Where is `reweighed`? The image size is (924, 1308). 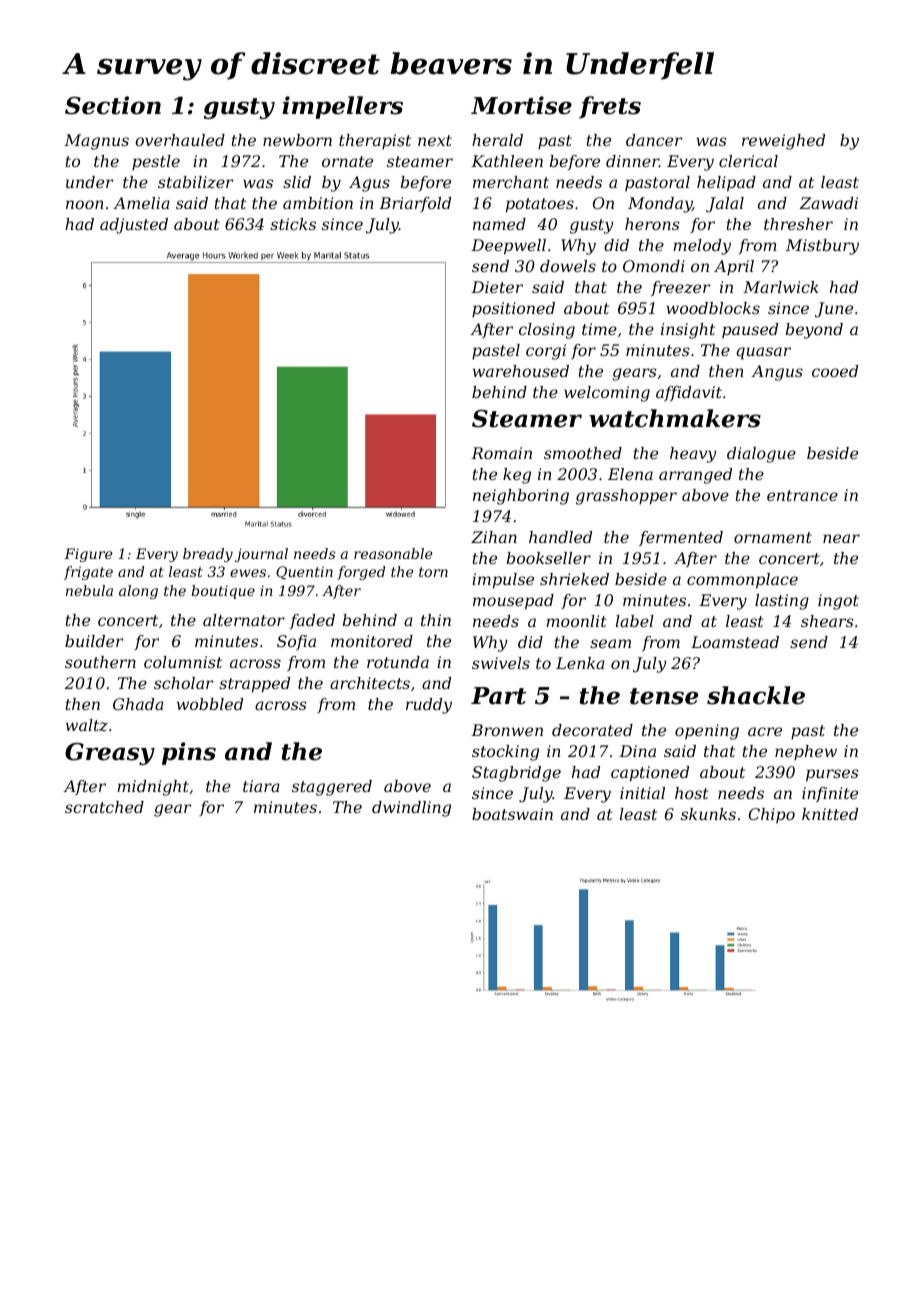
reweighed is located at coordinates (783, 142).
